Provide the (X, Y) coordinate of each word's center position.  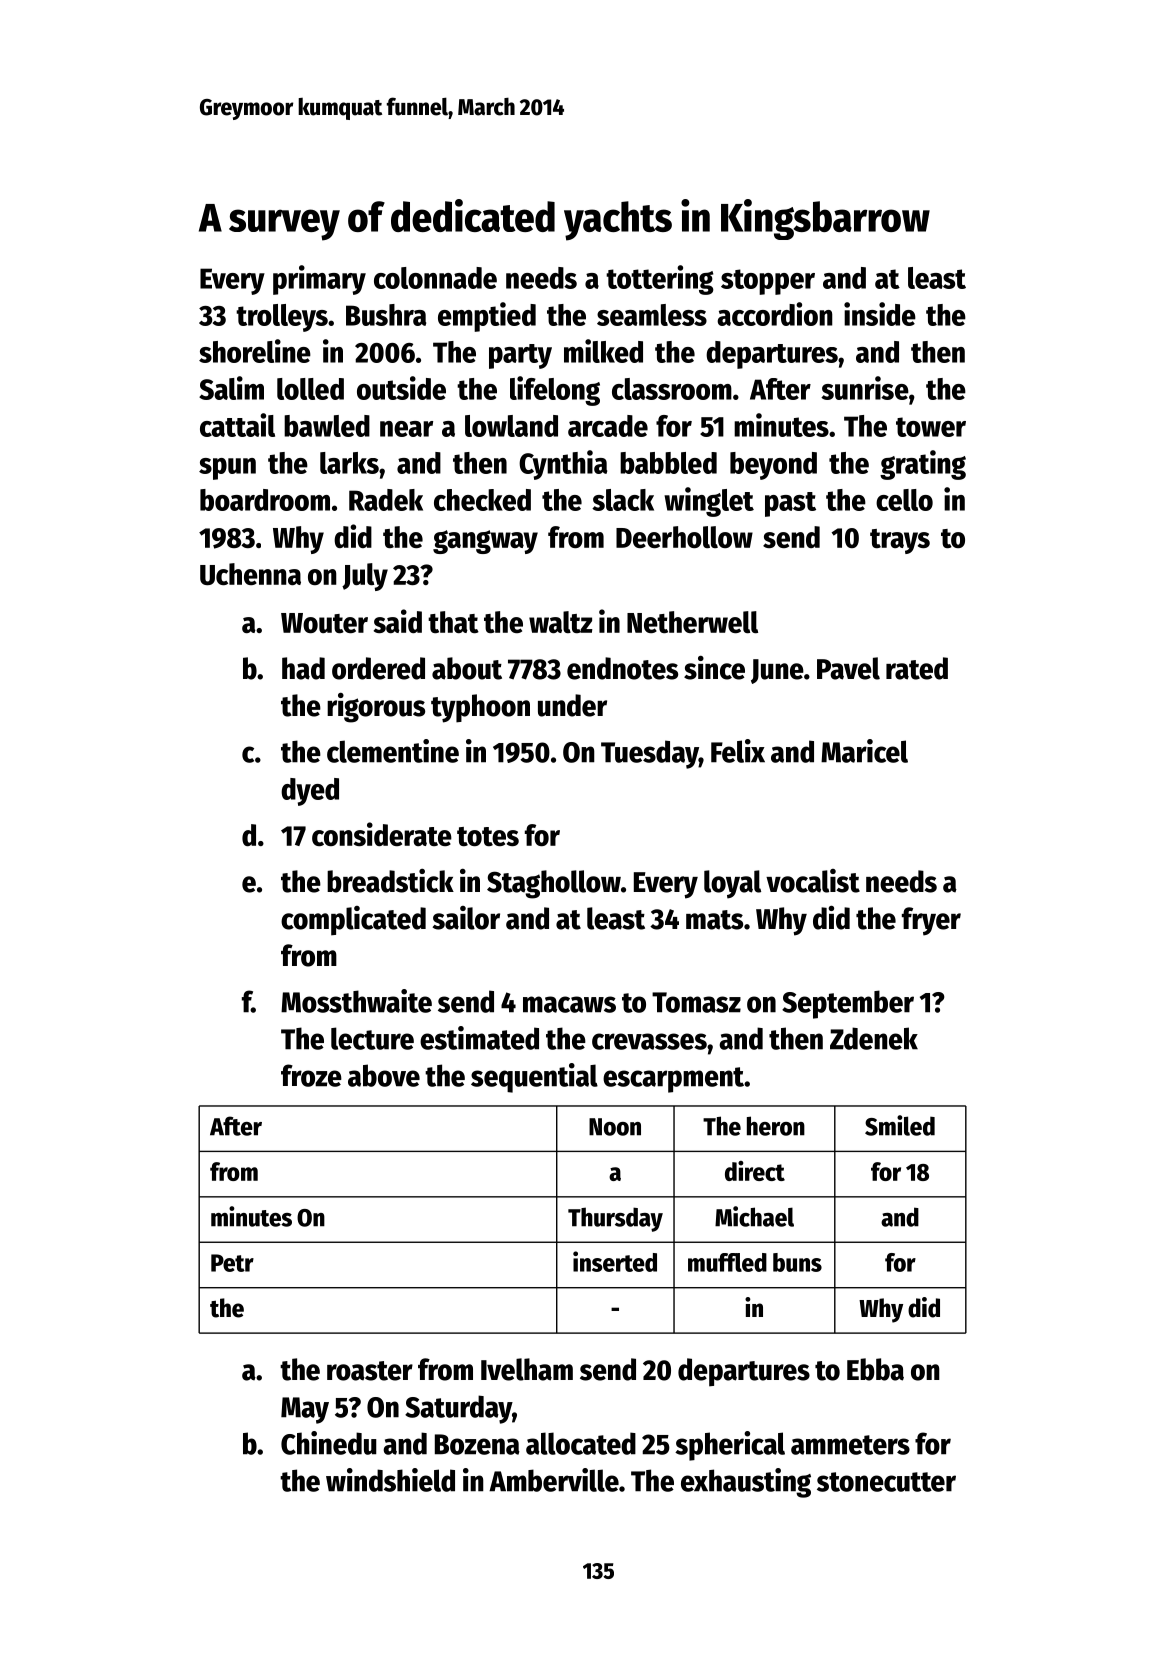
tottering (660, 280)
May (305, 1410)
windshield (390, 1480)
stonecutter (886, 1482)
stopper (768, 282)
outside (401, 388)
